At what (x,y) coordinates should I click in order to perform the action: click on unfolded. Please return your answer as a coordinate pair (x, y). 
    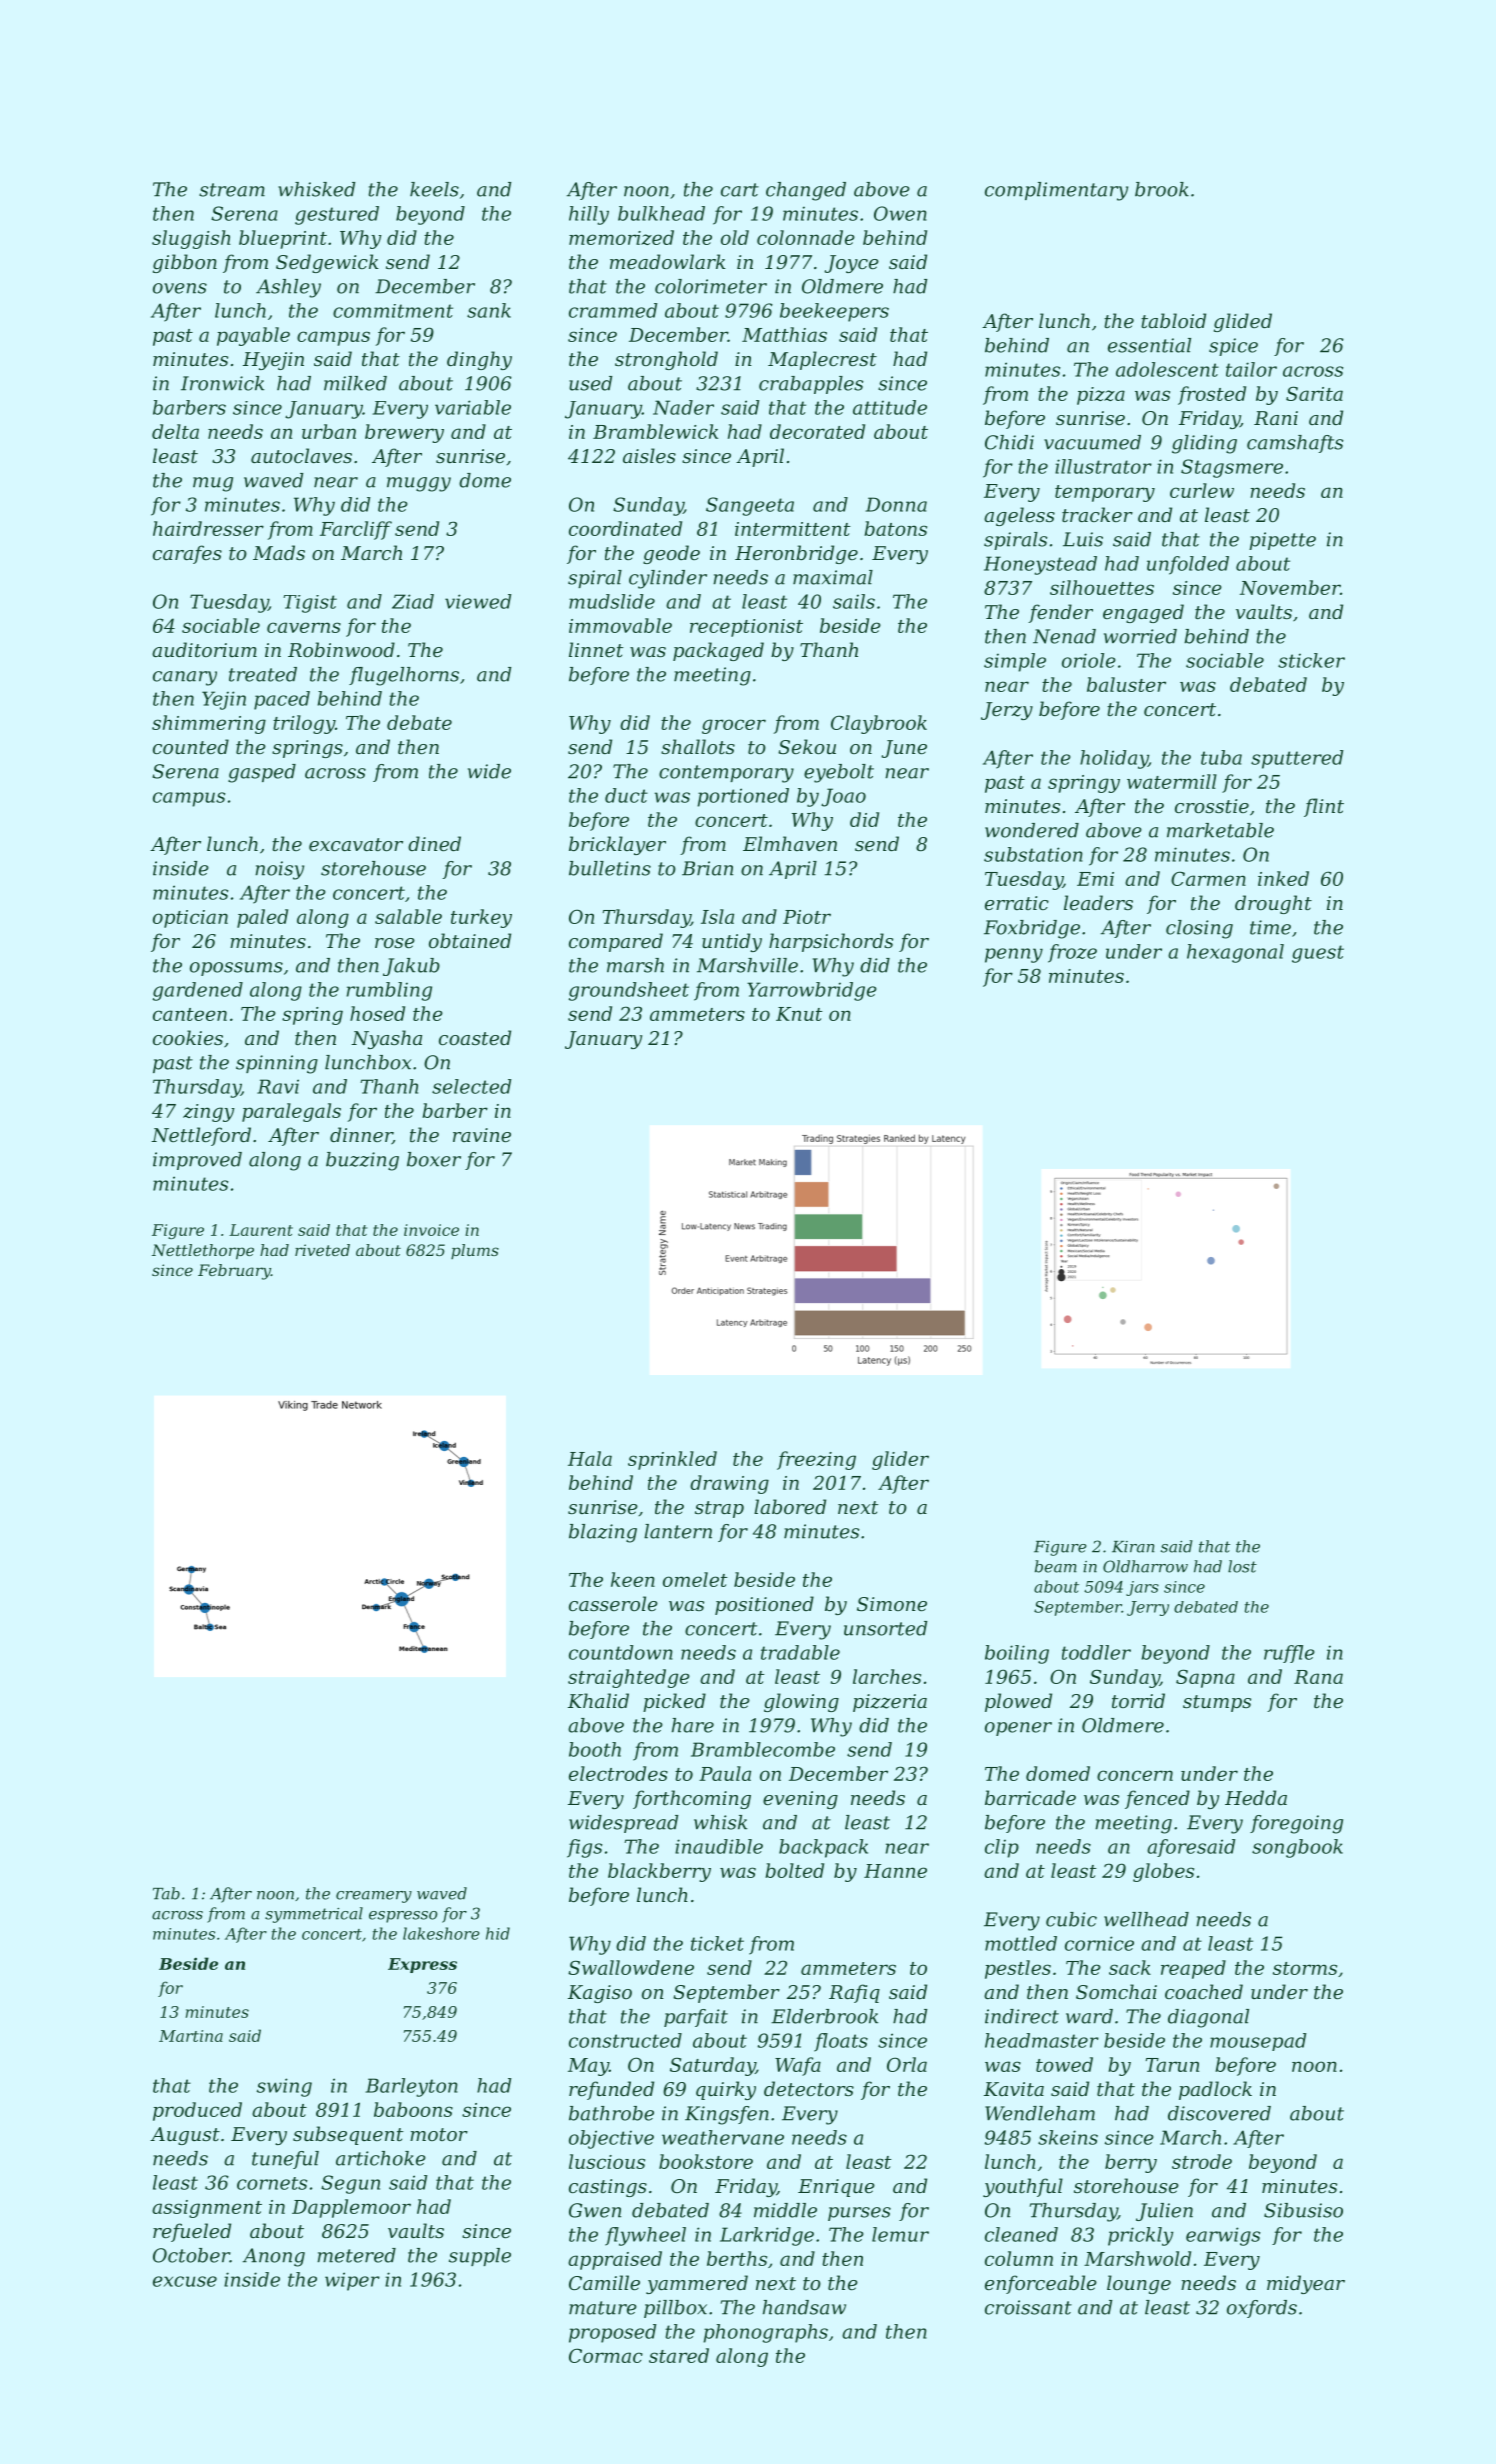
    Looking at the image, I should click on (1188, 565).
